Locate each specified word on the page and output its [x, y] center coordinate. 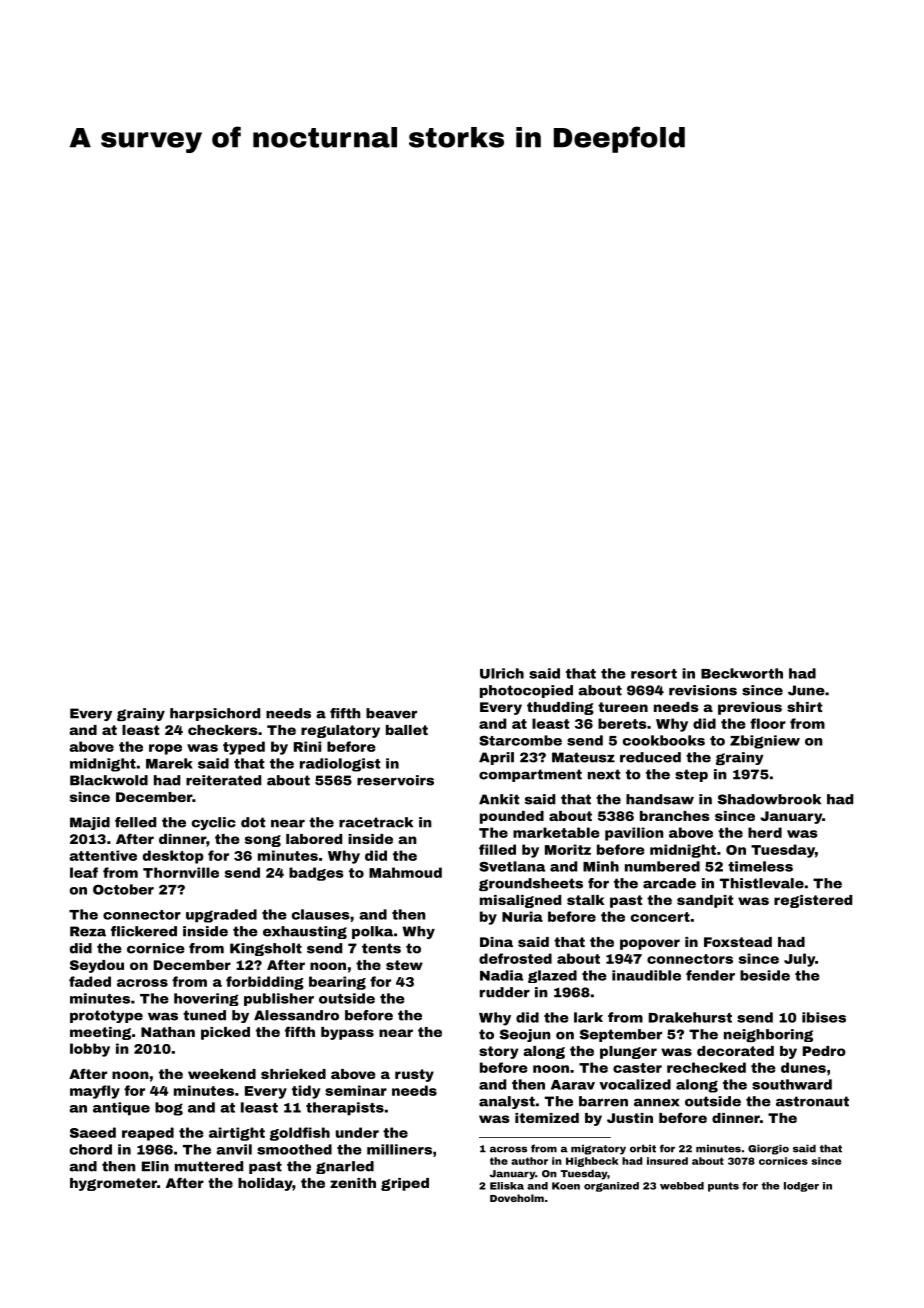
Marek [169, 763]
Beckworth [742, 673]
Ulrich [502, 673]
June [806, 690]
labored [314, 839]
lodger [801, 1187]
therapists [345, 1109]
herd [765, 832]
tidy [306, 1092]
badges [316, 874]
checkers [223, 730]
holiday [265, 1184]
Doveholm [517, 1198]
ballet [407, 730]
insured [667, 1161]
